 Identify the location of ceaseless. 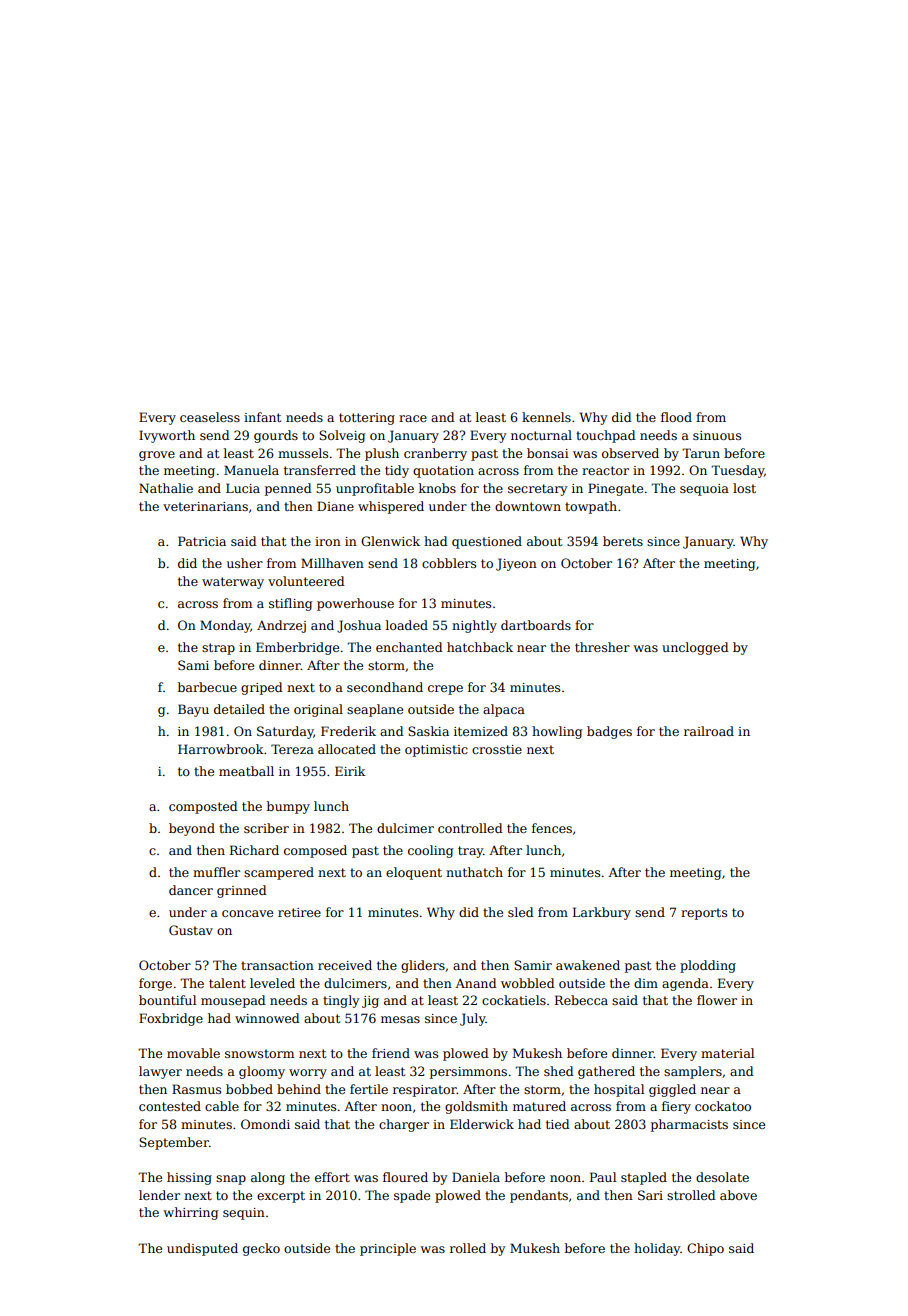
(210, 417).
